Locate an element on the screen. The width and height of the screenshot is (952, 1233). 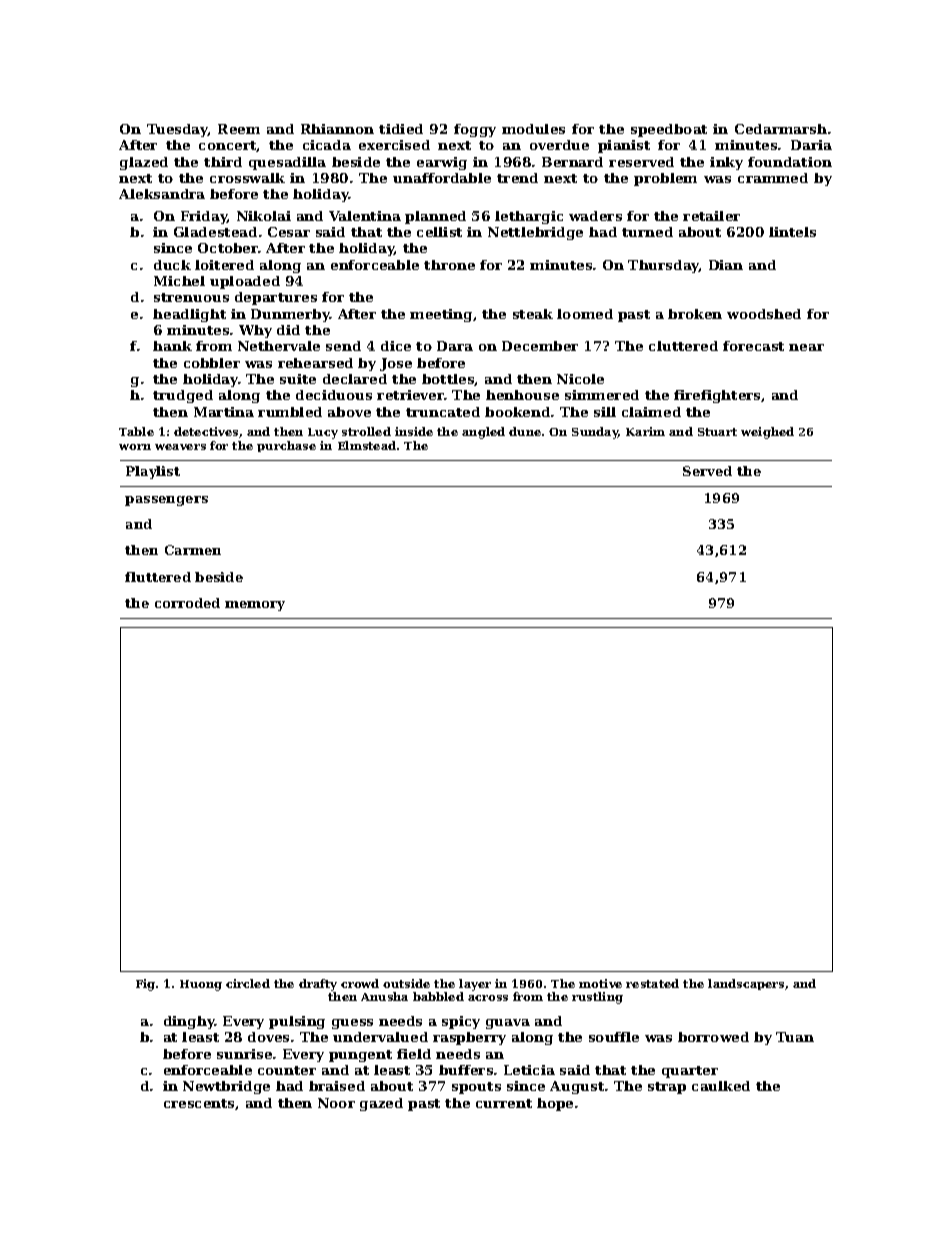
Carmen is located at coordinates (193, 550).
